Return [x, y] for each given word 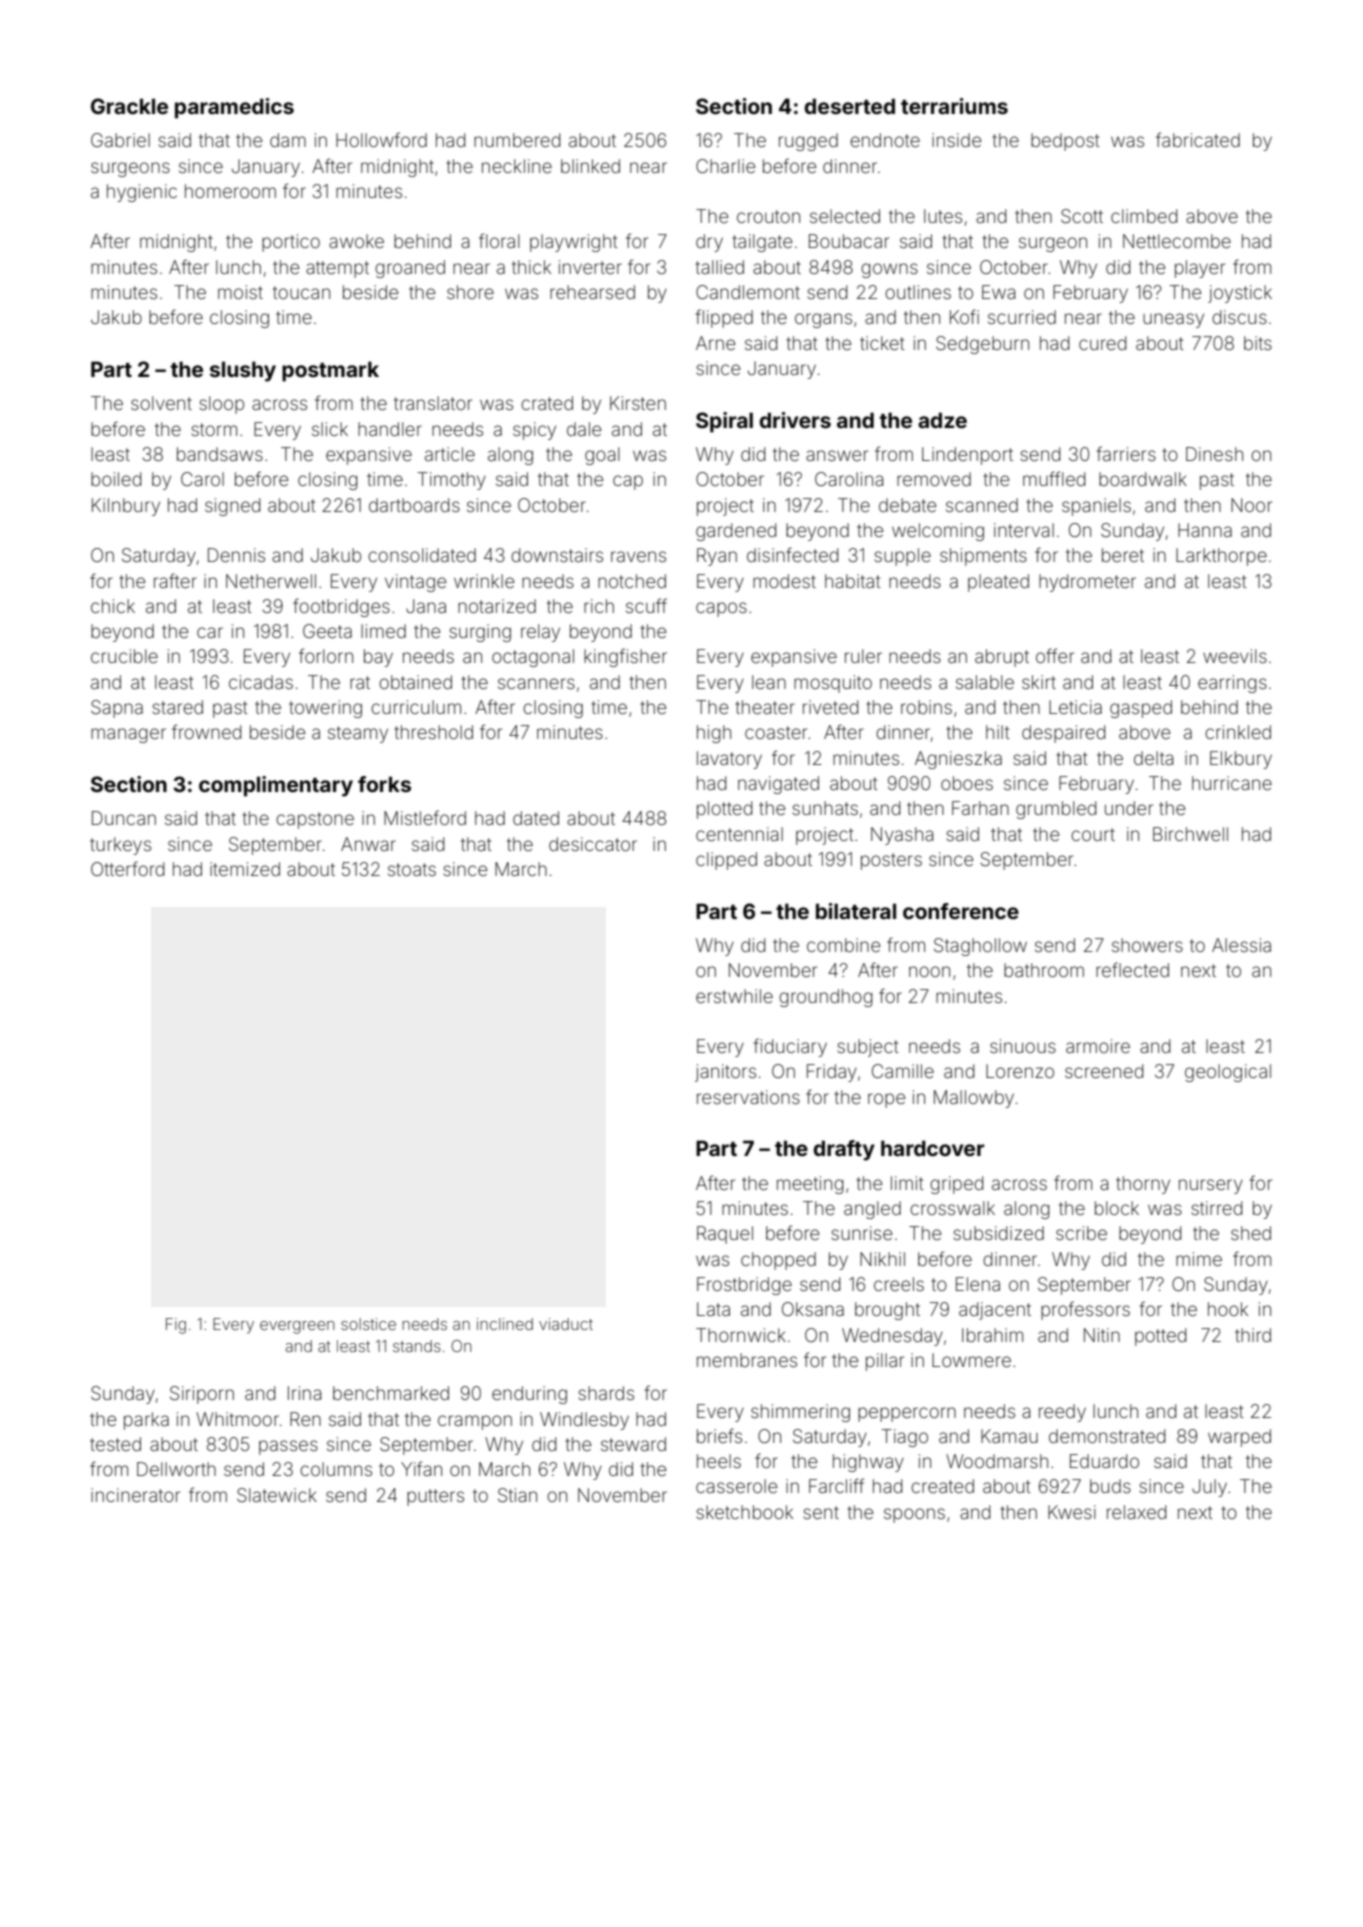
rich [599, 606]
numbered [517, 140]
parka [146, 1421]
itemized [245, 869]
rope [887, 1100]
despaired [1063, 734]
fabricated [1198, 139]
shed [1251, 1233]
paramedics [234, 108]
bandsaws [220, 454]
